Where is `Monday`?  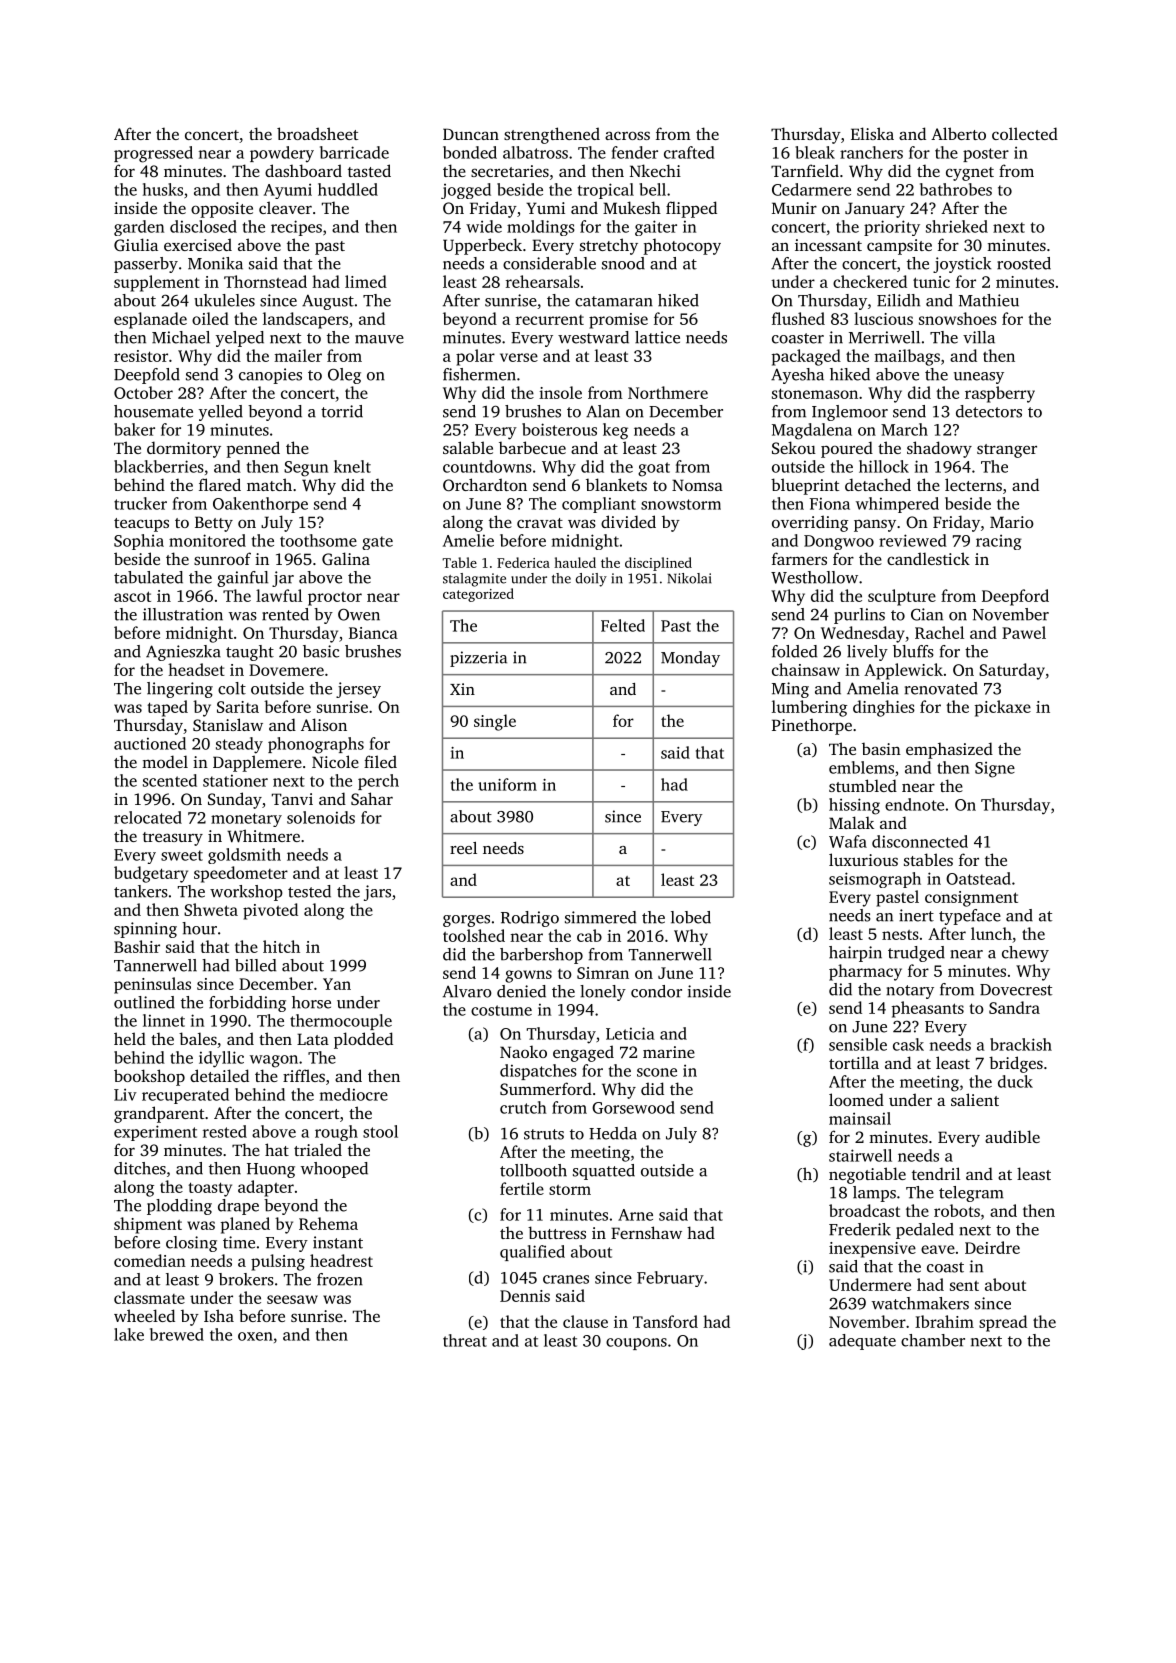
Monday is located at coordinates (690, 659).
